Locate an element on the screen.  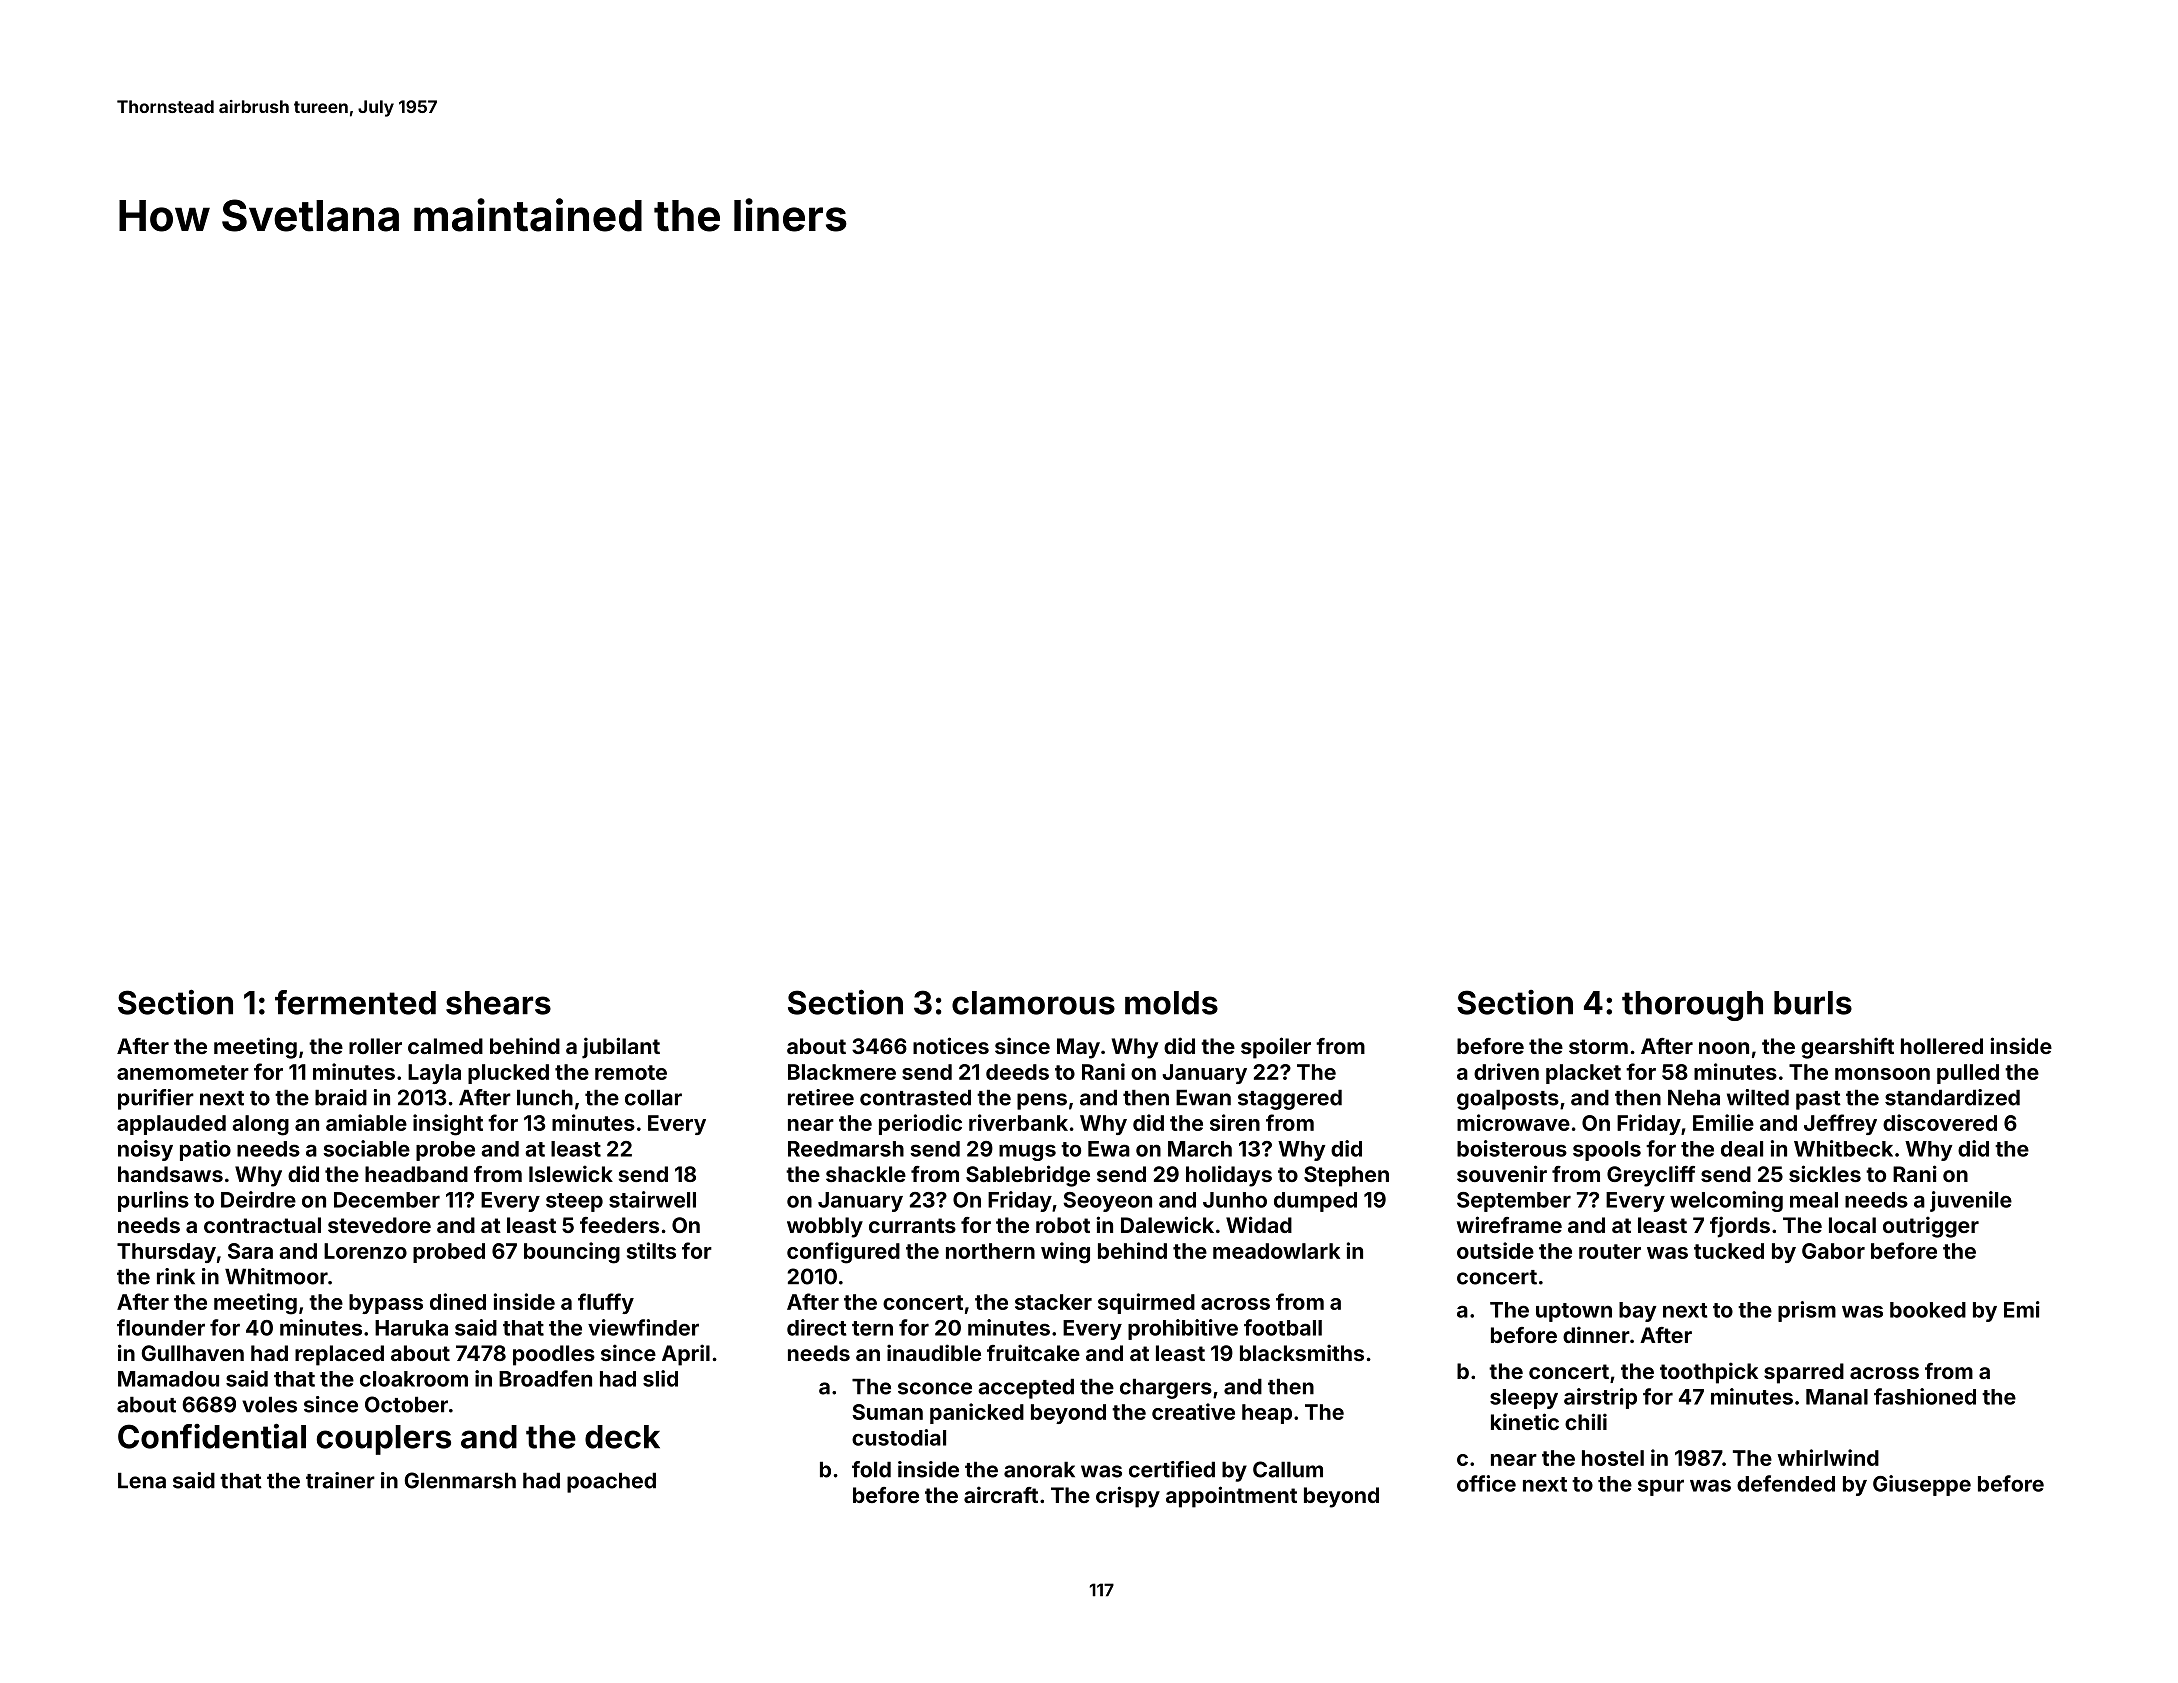
wobbly is located at coordinates (825, 1227).
